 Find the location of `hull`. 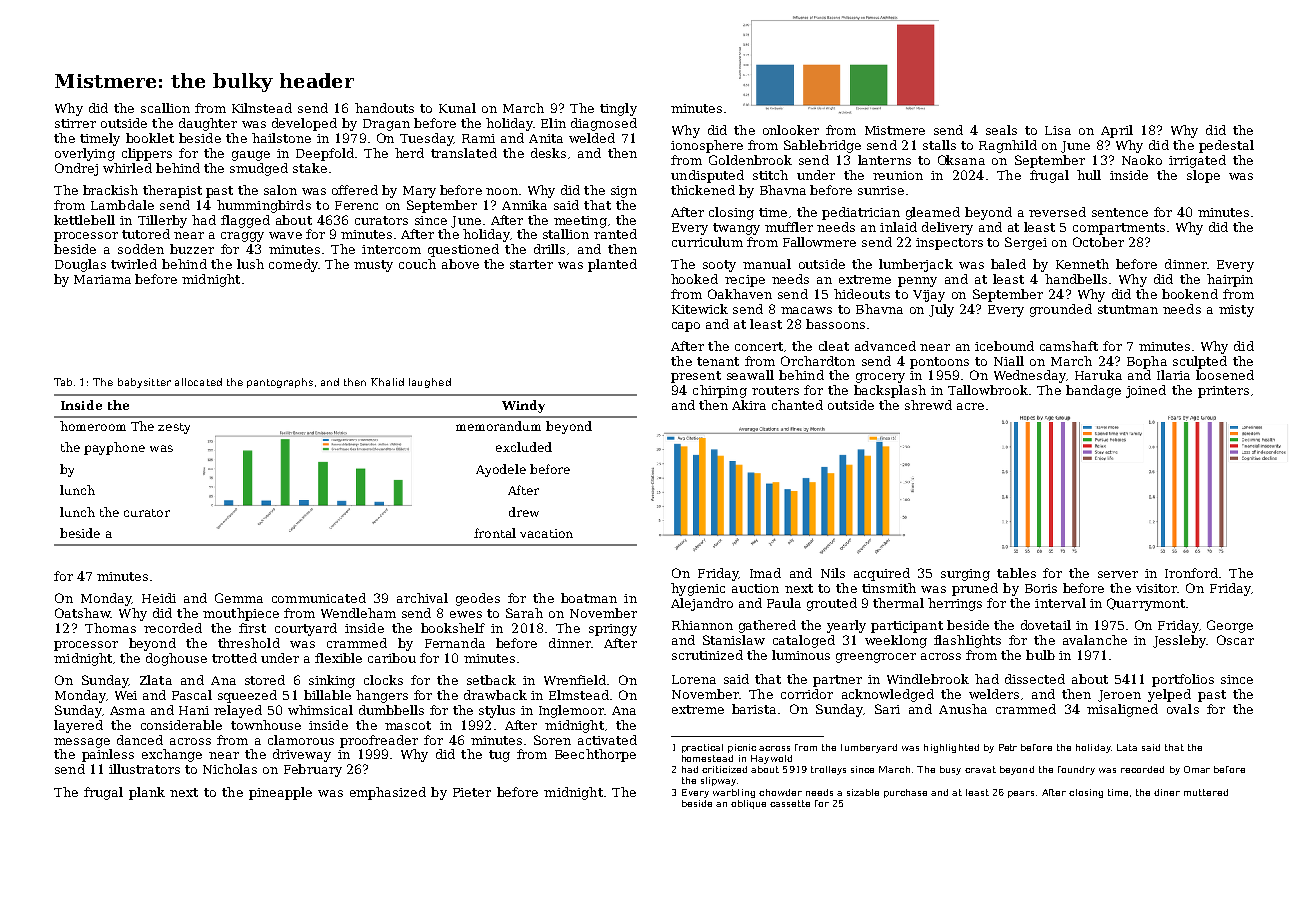

hull is located at coordinates (1089, 175).
